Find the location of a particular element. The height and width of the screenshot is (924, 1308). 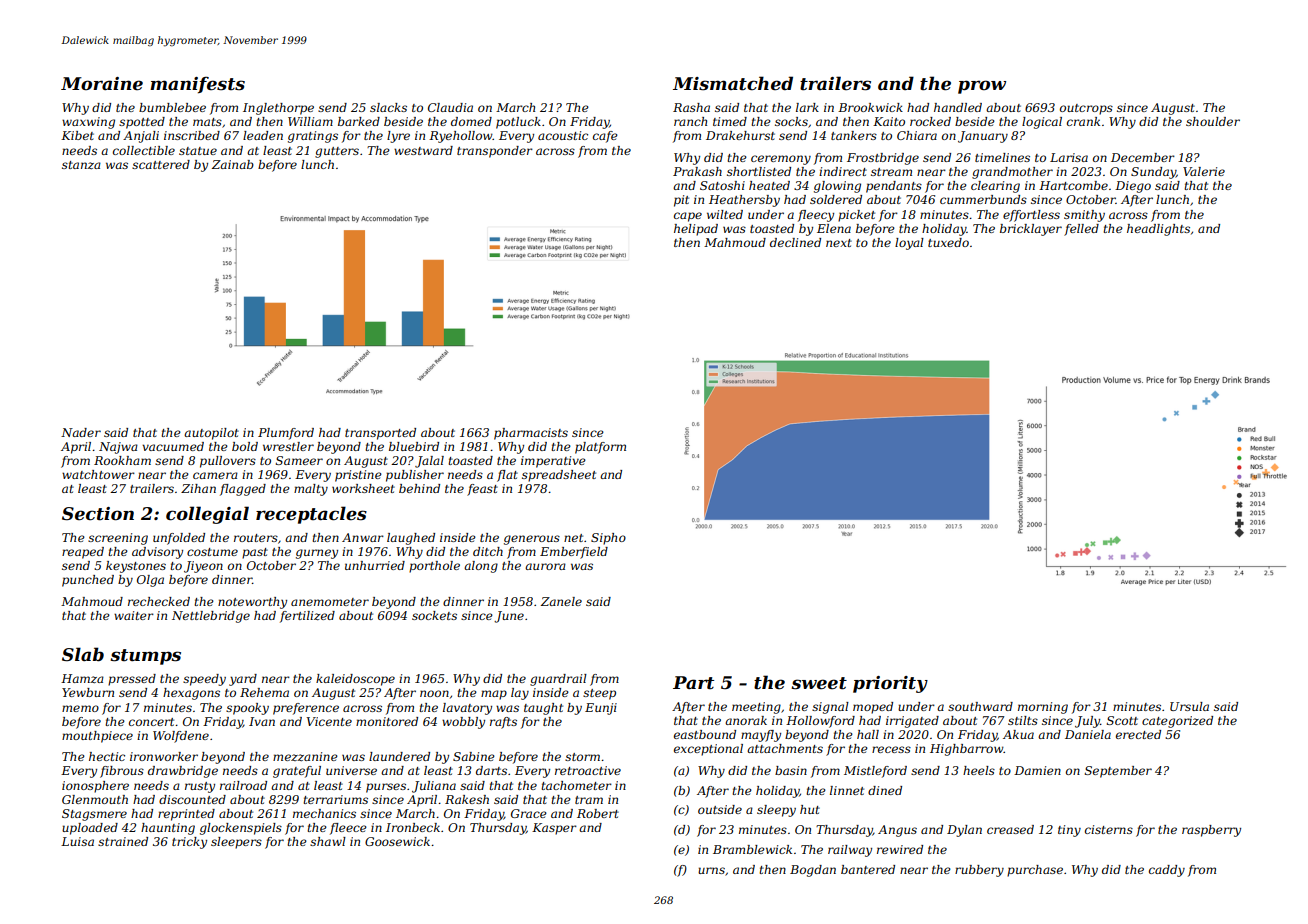

headlights is located at coordinates (1158, 230).
